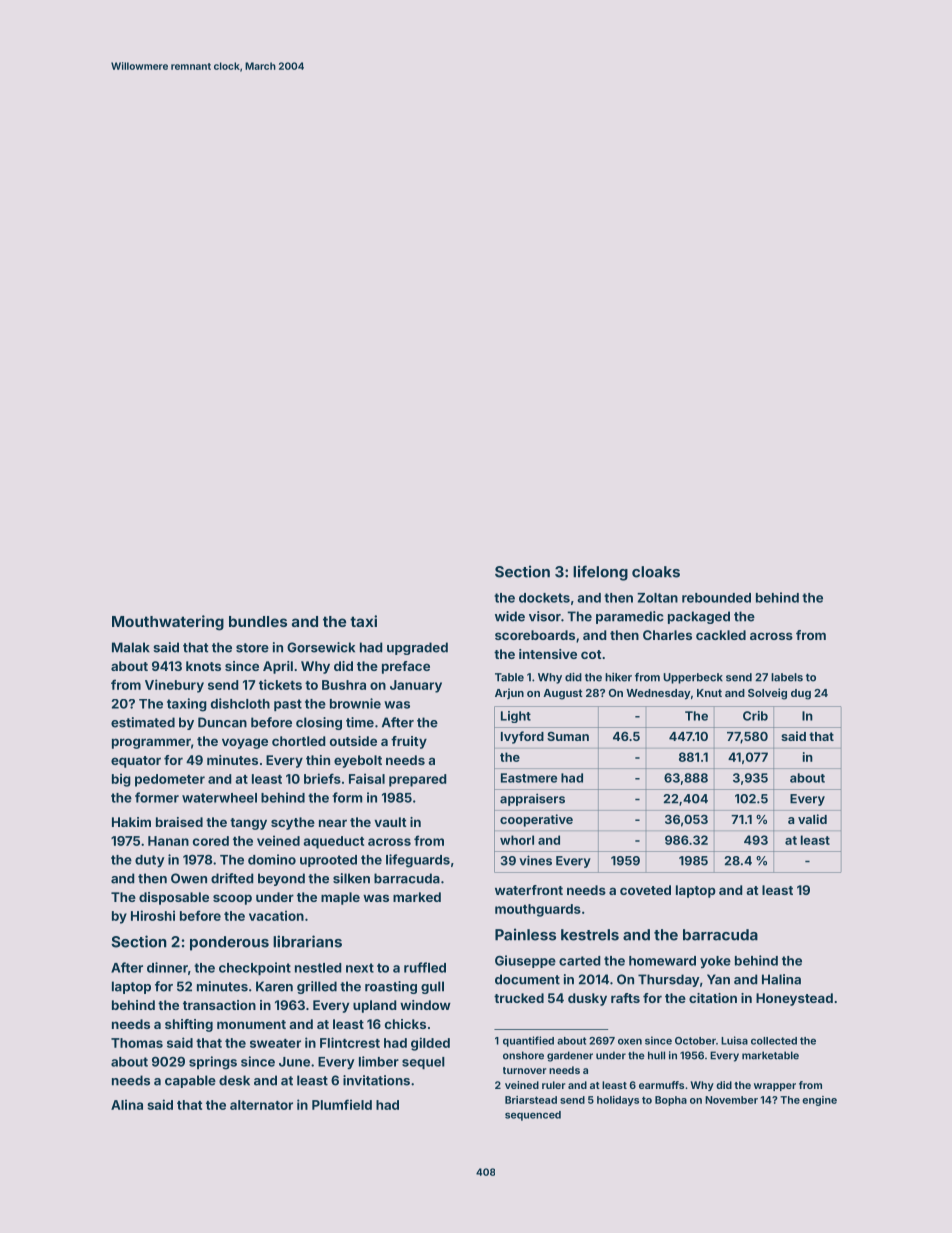 This document has width=952, height=1233. Describe the element at coordinates (234, 1080) in the document. I see `desk` at that location.
